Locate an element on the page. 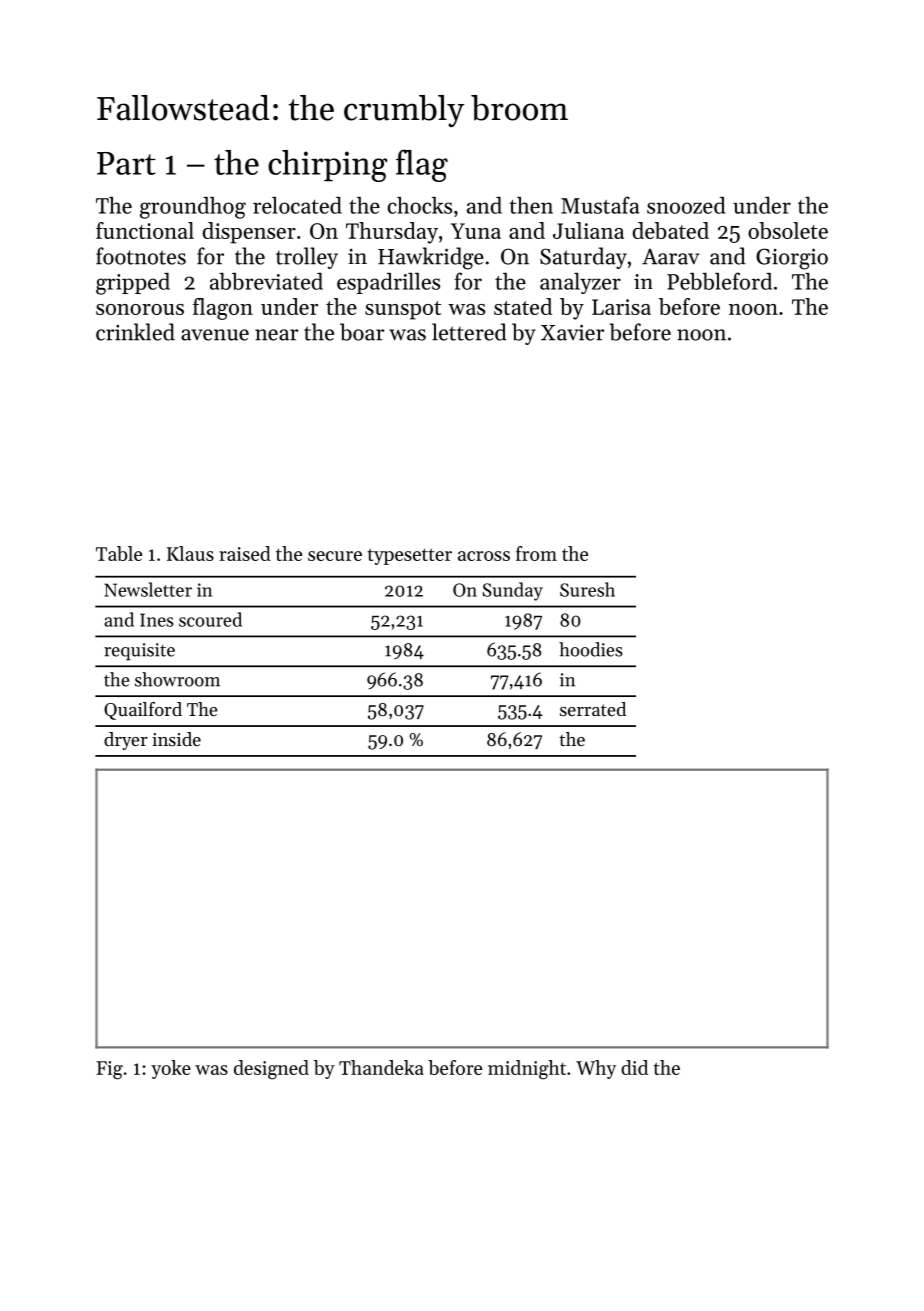 The image size is (924, 1311). serrated is located at coordinates (593, 709).
